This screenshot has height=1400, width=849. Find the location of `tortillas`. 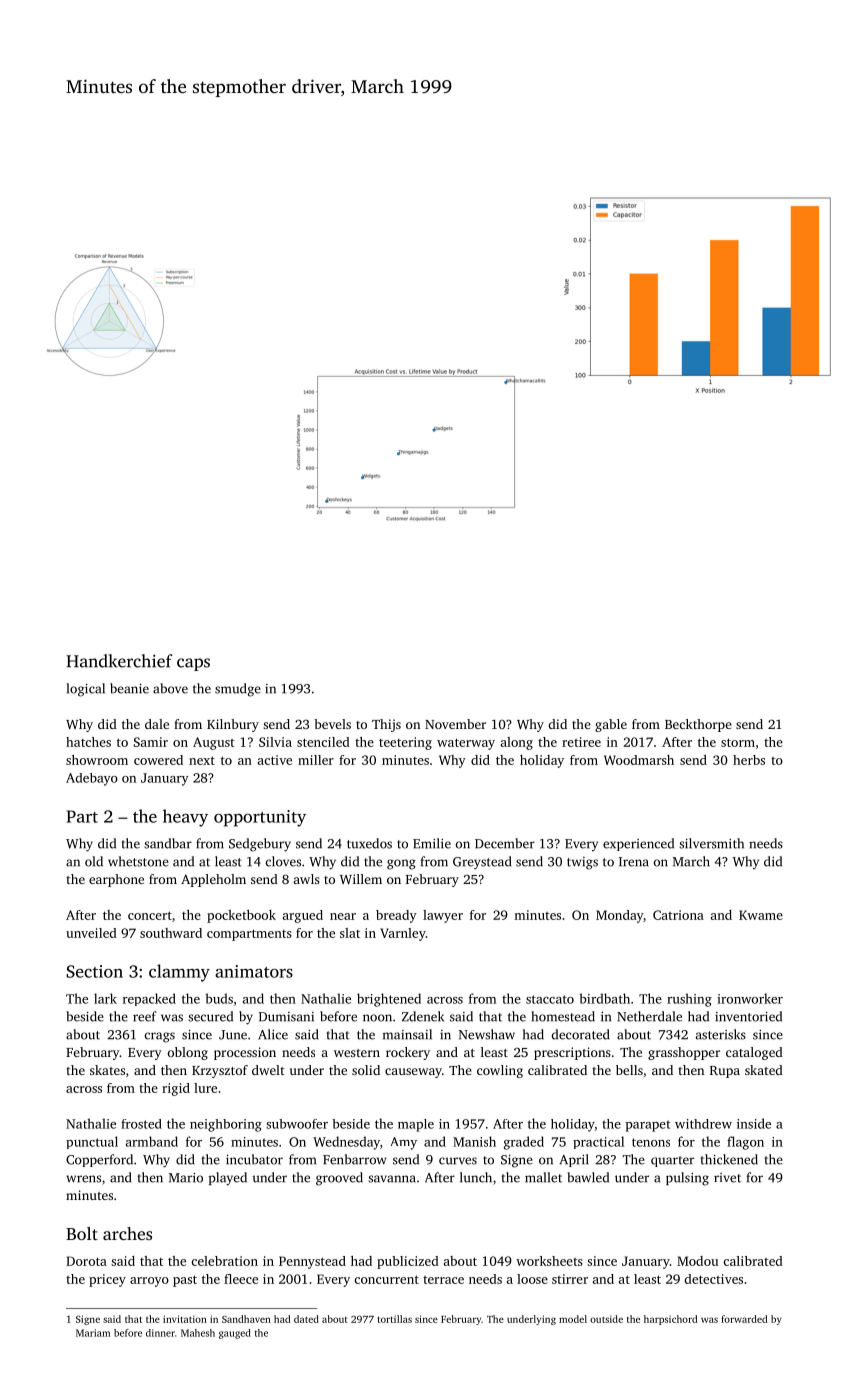

tortillas is located at coordinates (394, 1319).
